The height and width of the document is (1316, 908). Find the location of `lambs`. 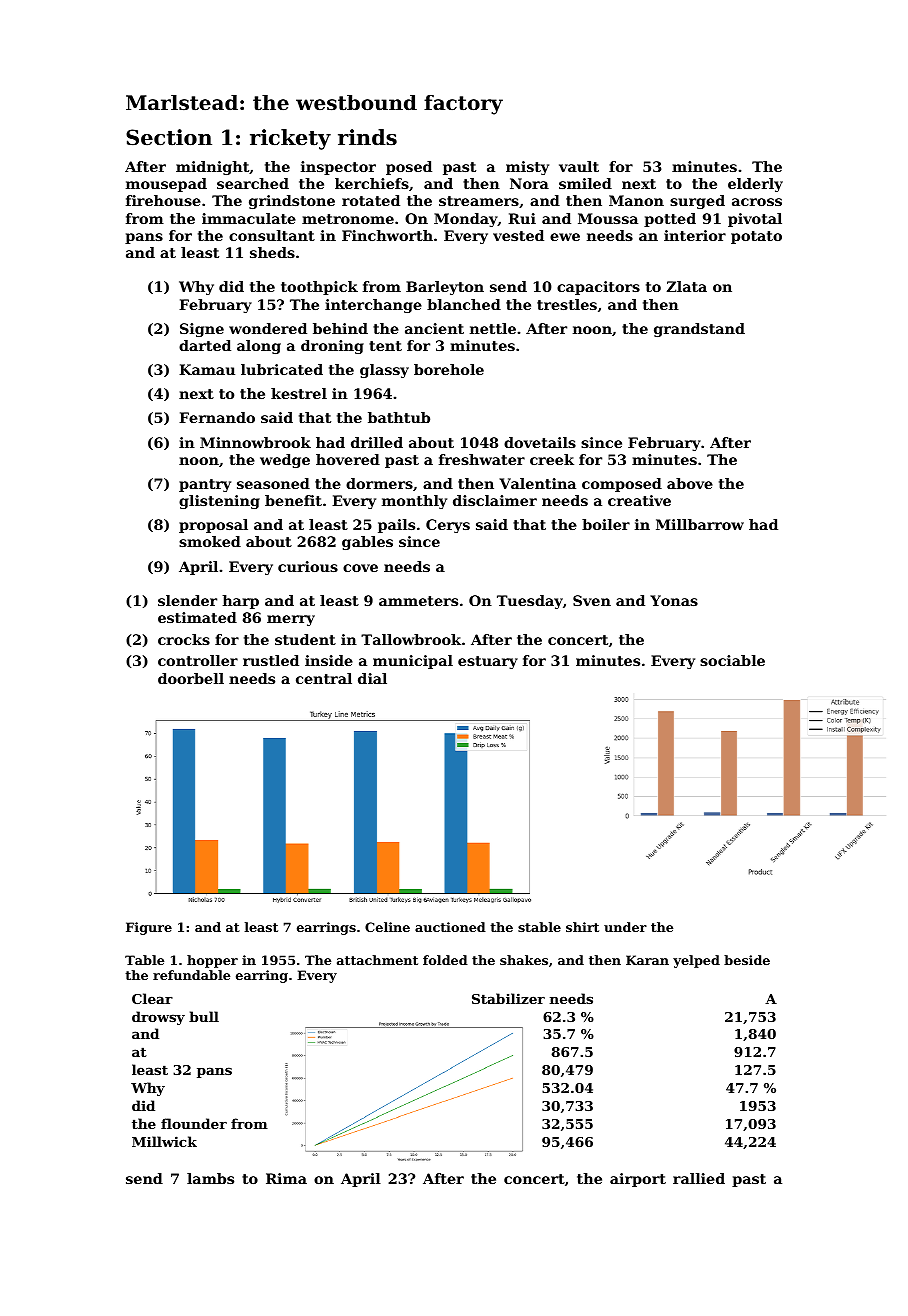

lambs is located at coordinates (210, 1178).
